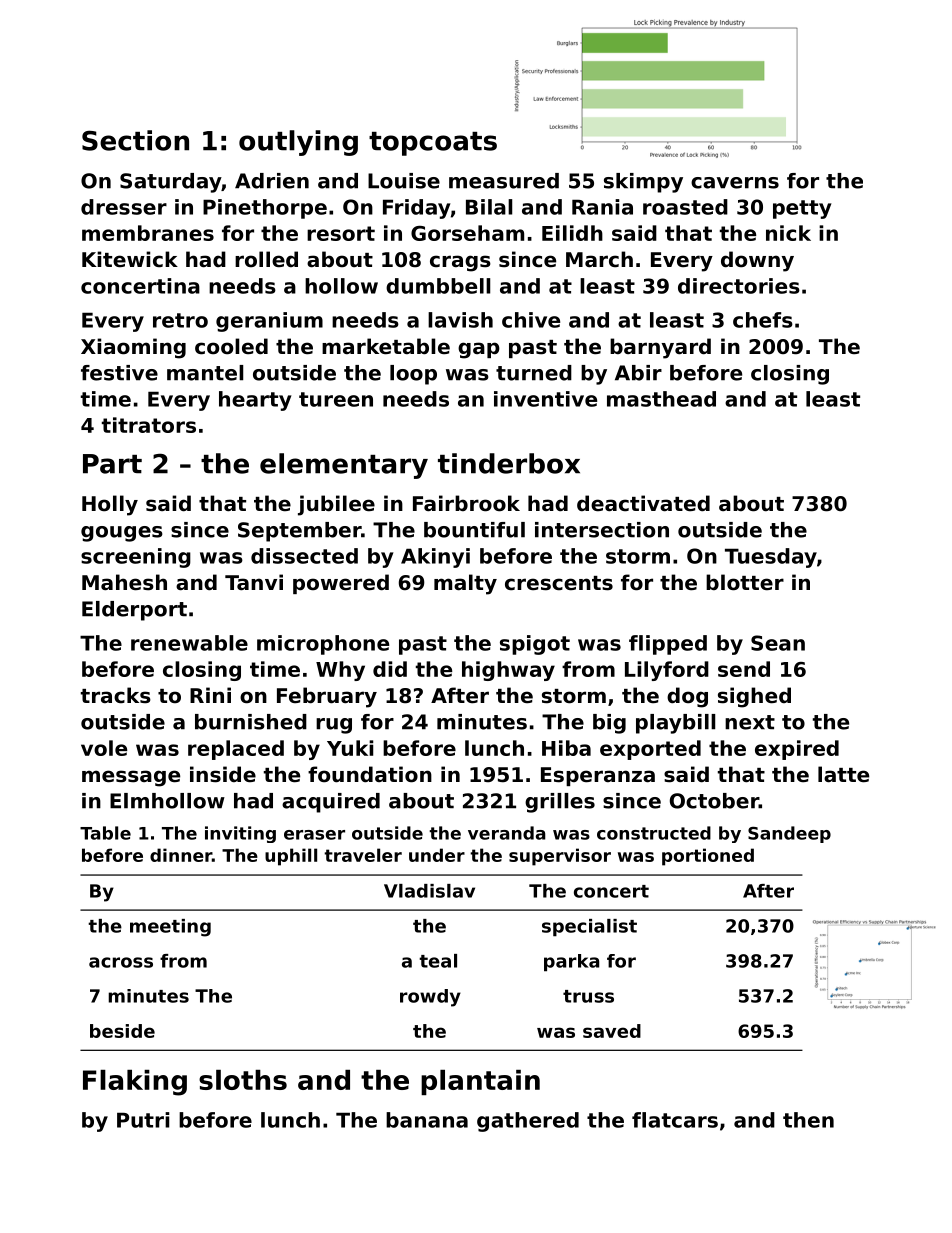 This screenshot has width=952, height=1233. I want to click on Akinyi, so click(435, 558).
